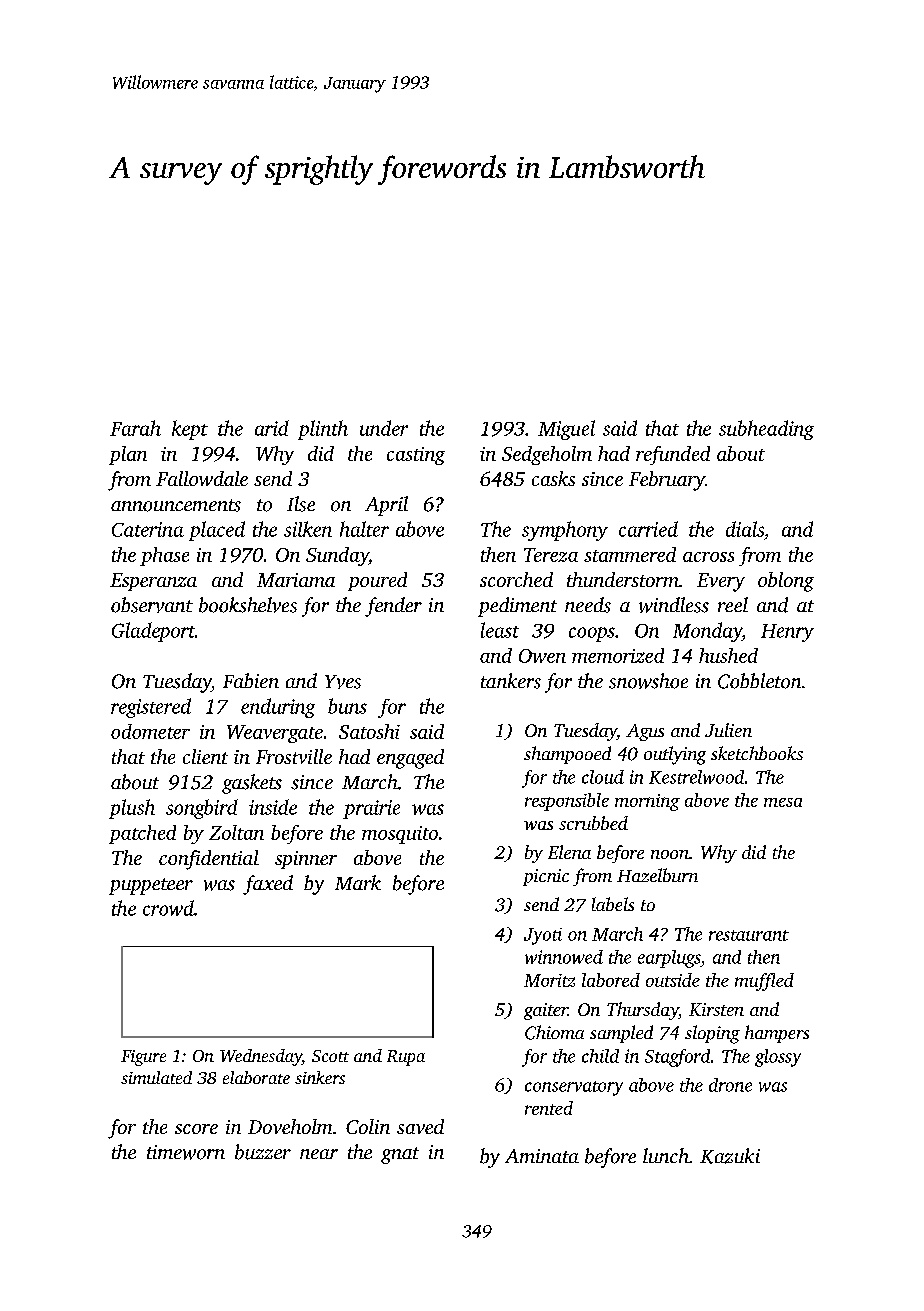 The image size is (924, 1311). Describe the element at coordinates (256, 1077) in the image. I see `elaborate` at that location.
